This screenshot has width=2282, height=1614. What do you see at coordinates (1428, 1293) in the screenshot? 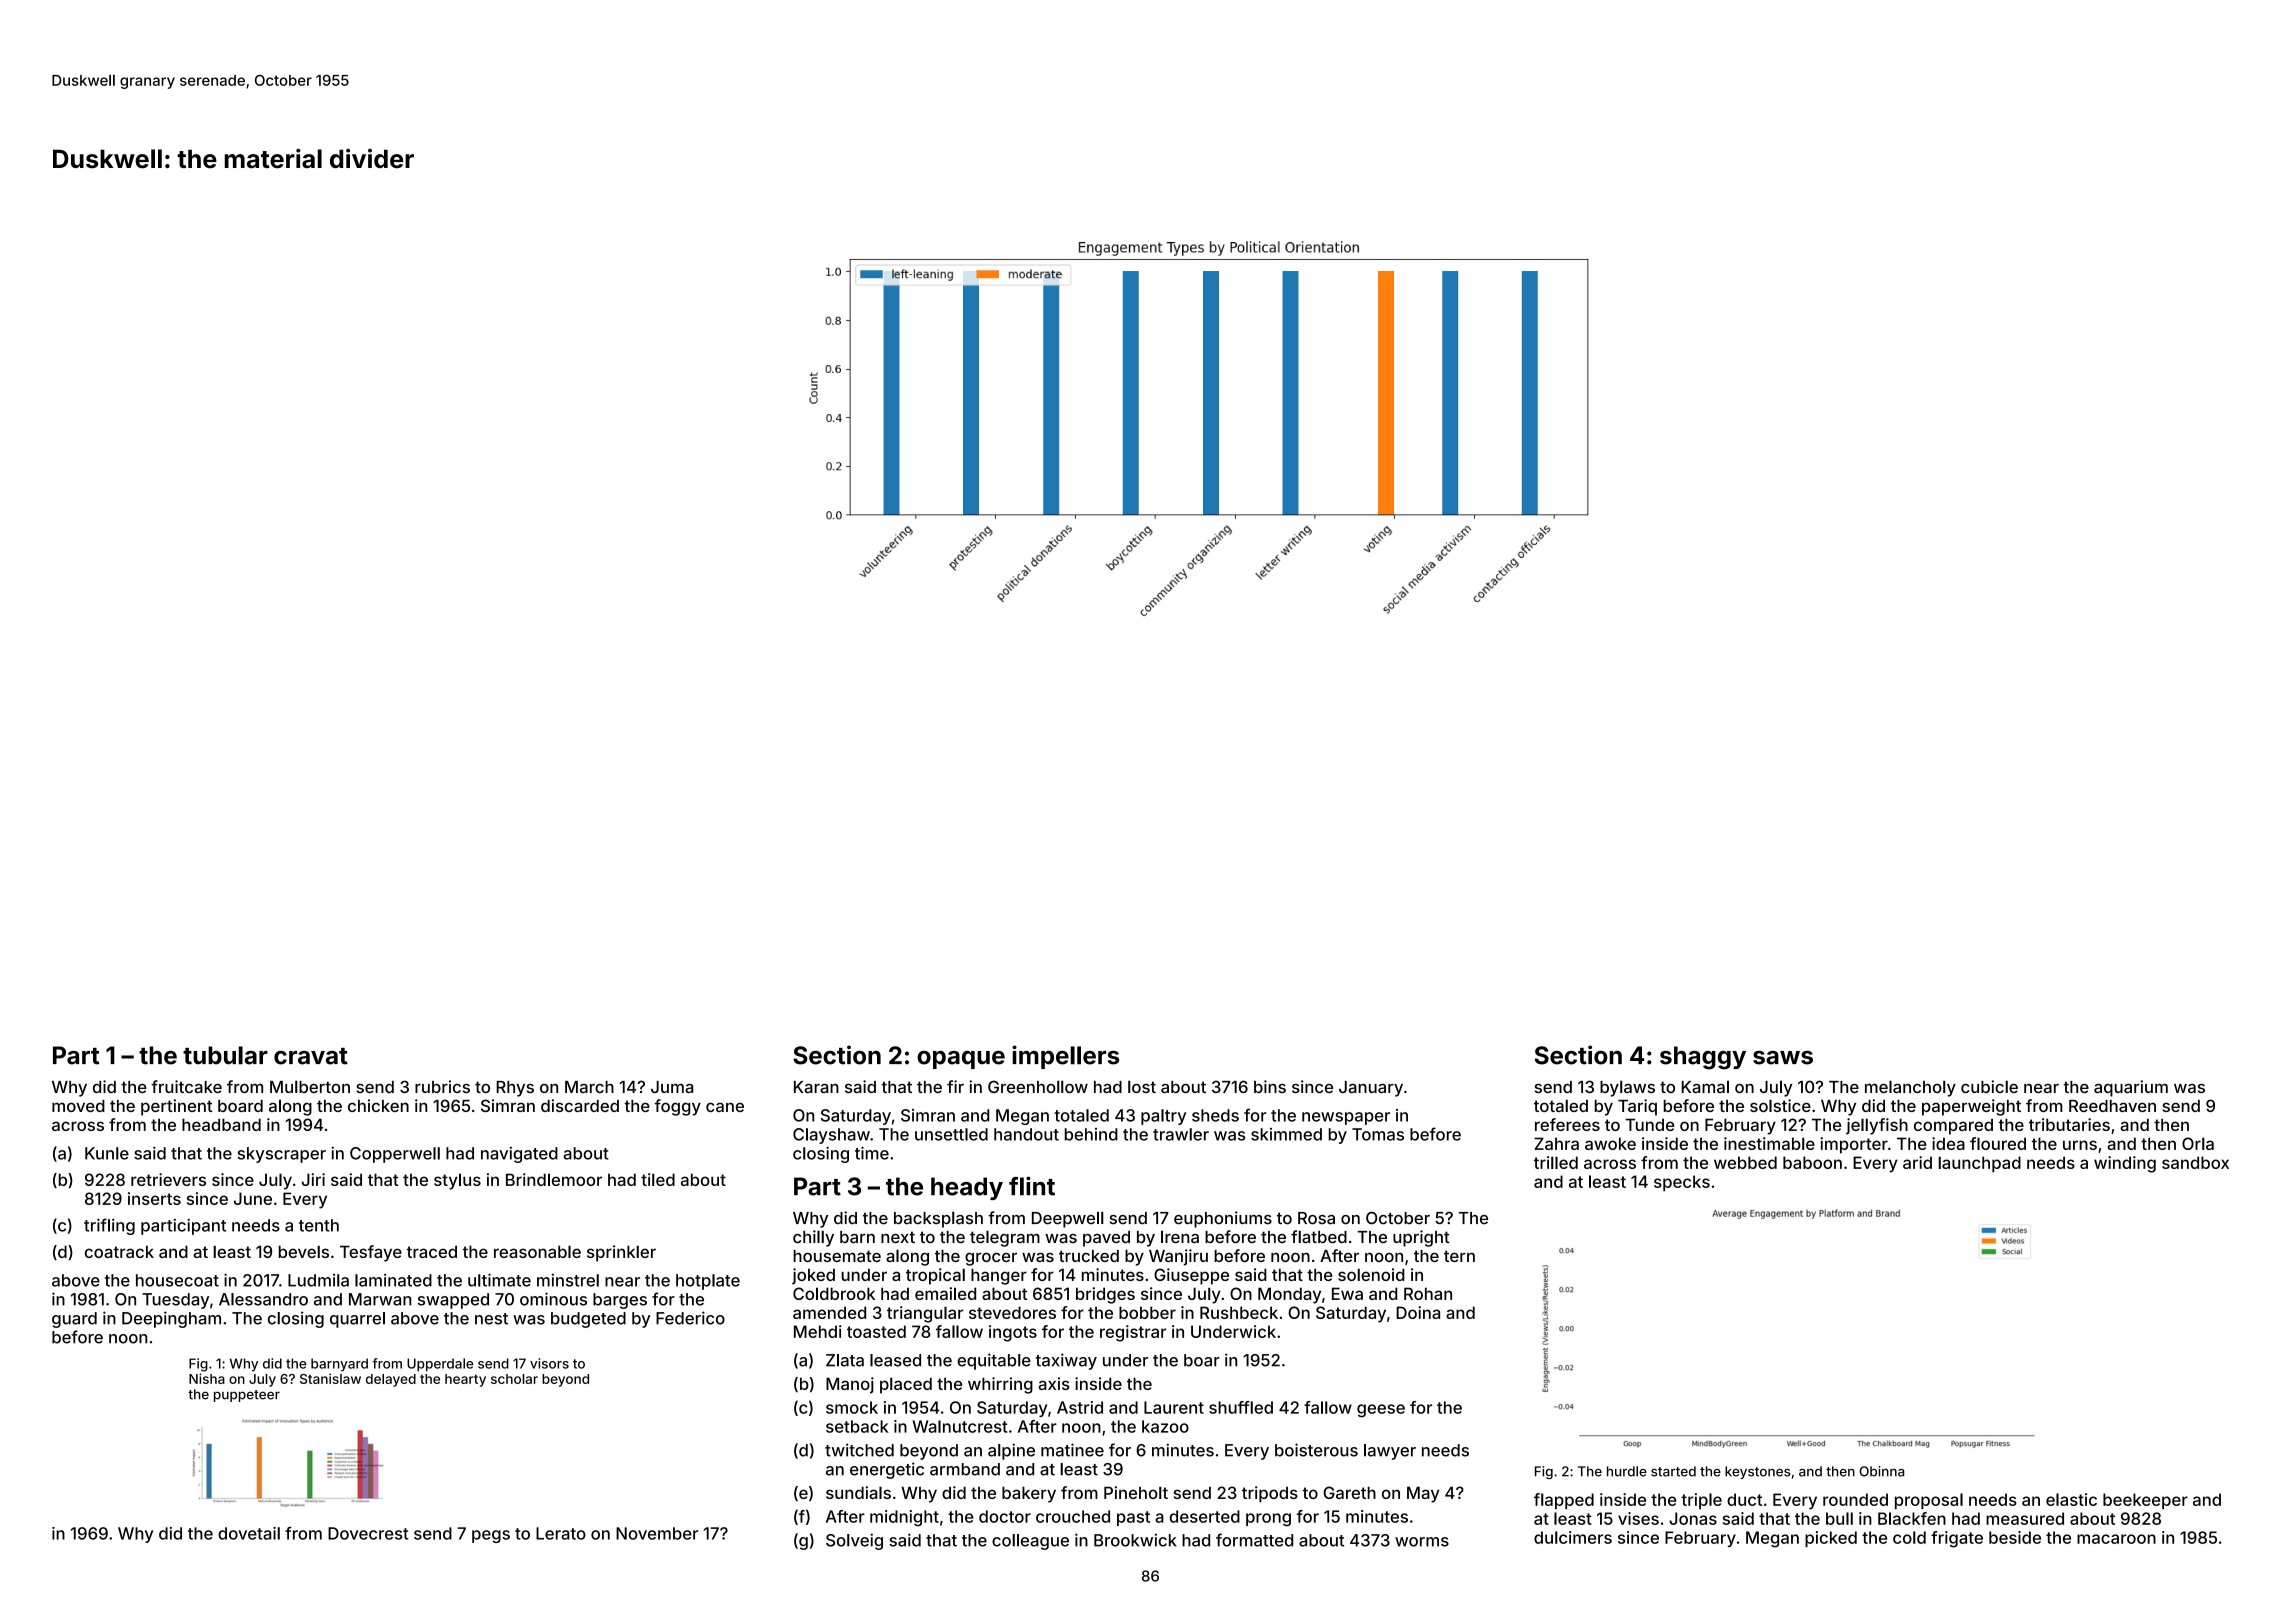
I see `Rohan` at bounding box center [1428, 1293].
